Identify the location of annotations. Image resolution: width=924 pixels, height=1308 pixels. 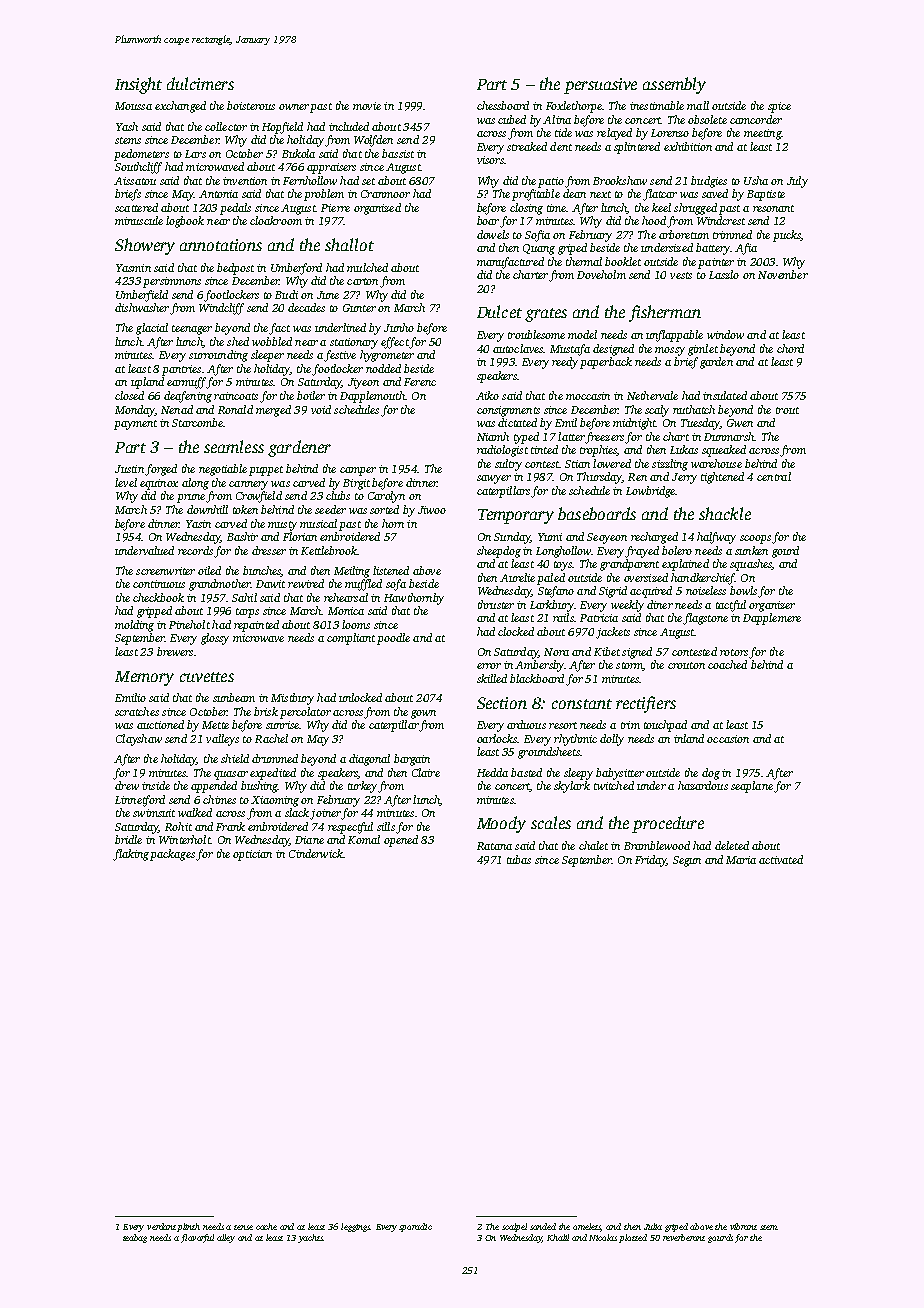
(221, 245).
